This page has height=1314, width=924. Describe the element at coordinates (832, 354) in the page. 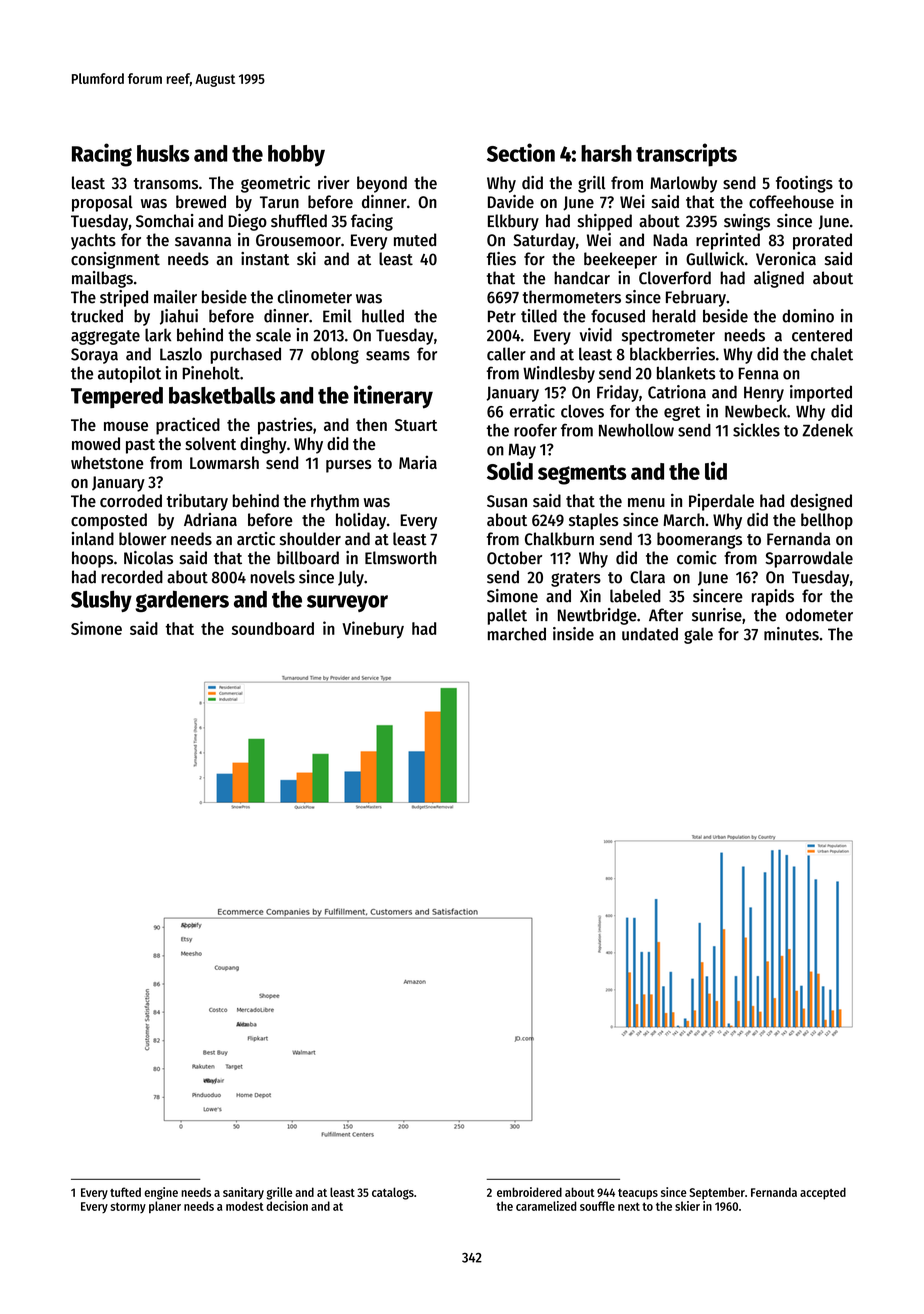

I see `chalet` at that location.
